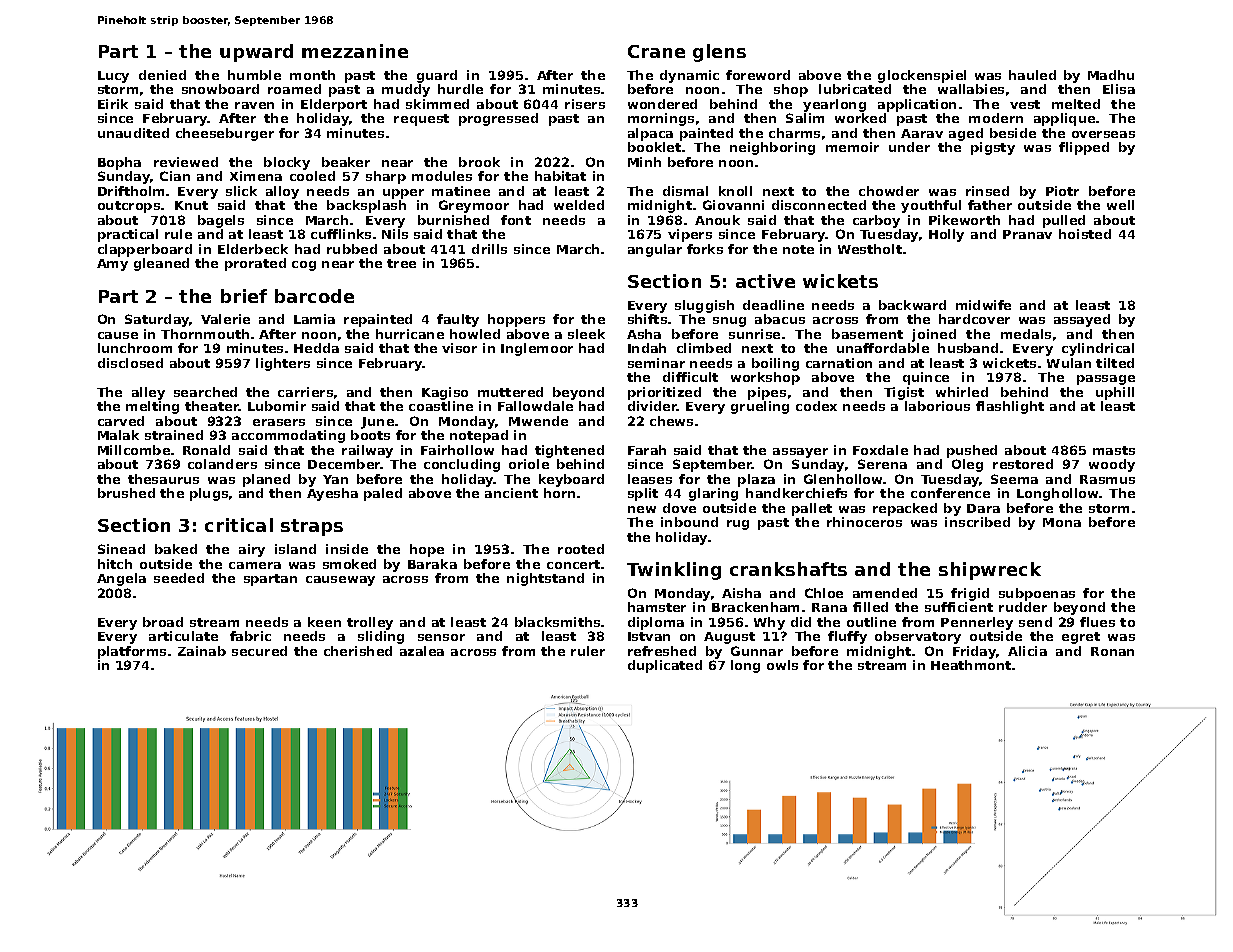 The width and height of the screenshot is (1233, 952). What do you see at coordinates (535, 406) in the screenshot?
I see `Fallowdale` at bounding box center [535, 406].
